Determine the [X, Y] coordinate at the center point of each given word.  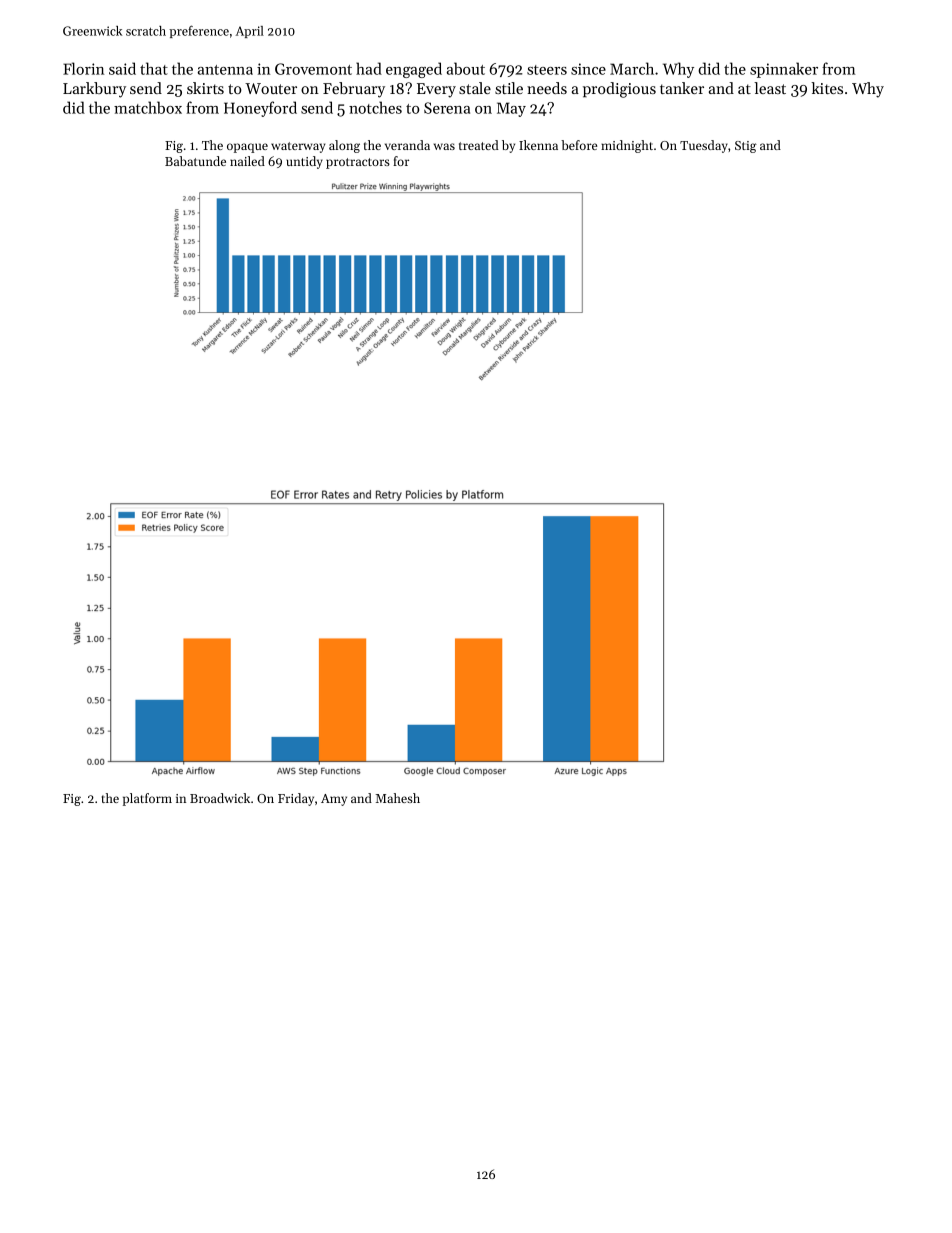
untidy [304, 162]
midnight [627, 146]
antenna [225, 70]
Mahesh [398, 798]
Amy [334, 800]
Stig [746, 147]
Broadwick [220, 798]
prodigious [619, 90]
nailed [247, 161]
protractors [358, 163]
